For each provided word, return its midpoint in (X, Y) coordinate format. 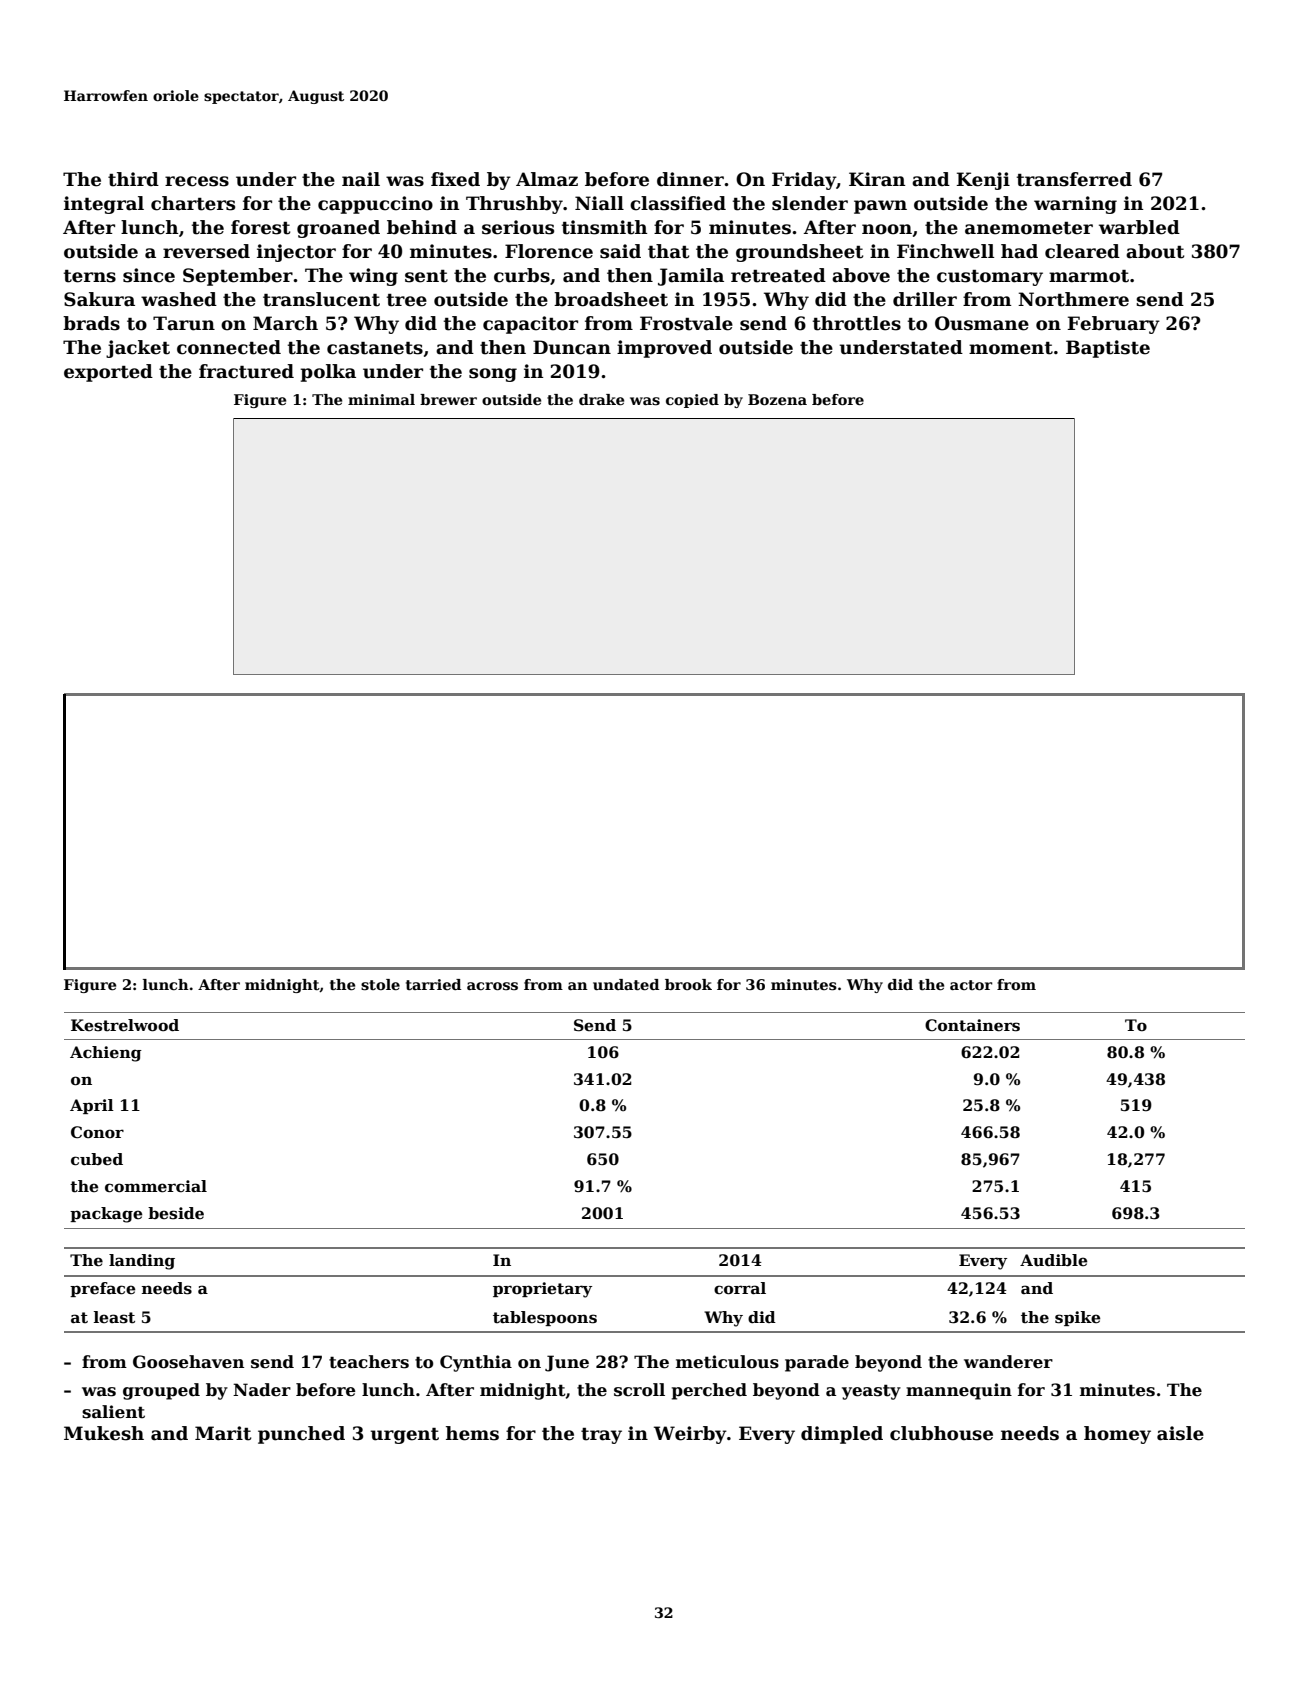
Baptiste (1108, 349)
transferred (1074, 179)
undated (626, 984)
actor (971, 985)
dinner (690, 179)
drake (601, 399)
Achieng (106, 1054)
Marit (223, 1433)
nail (361, 179)
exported (108, 373)
